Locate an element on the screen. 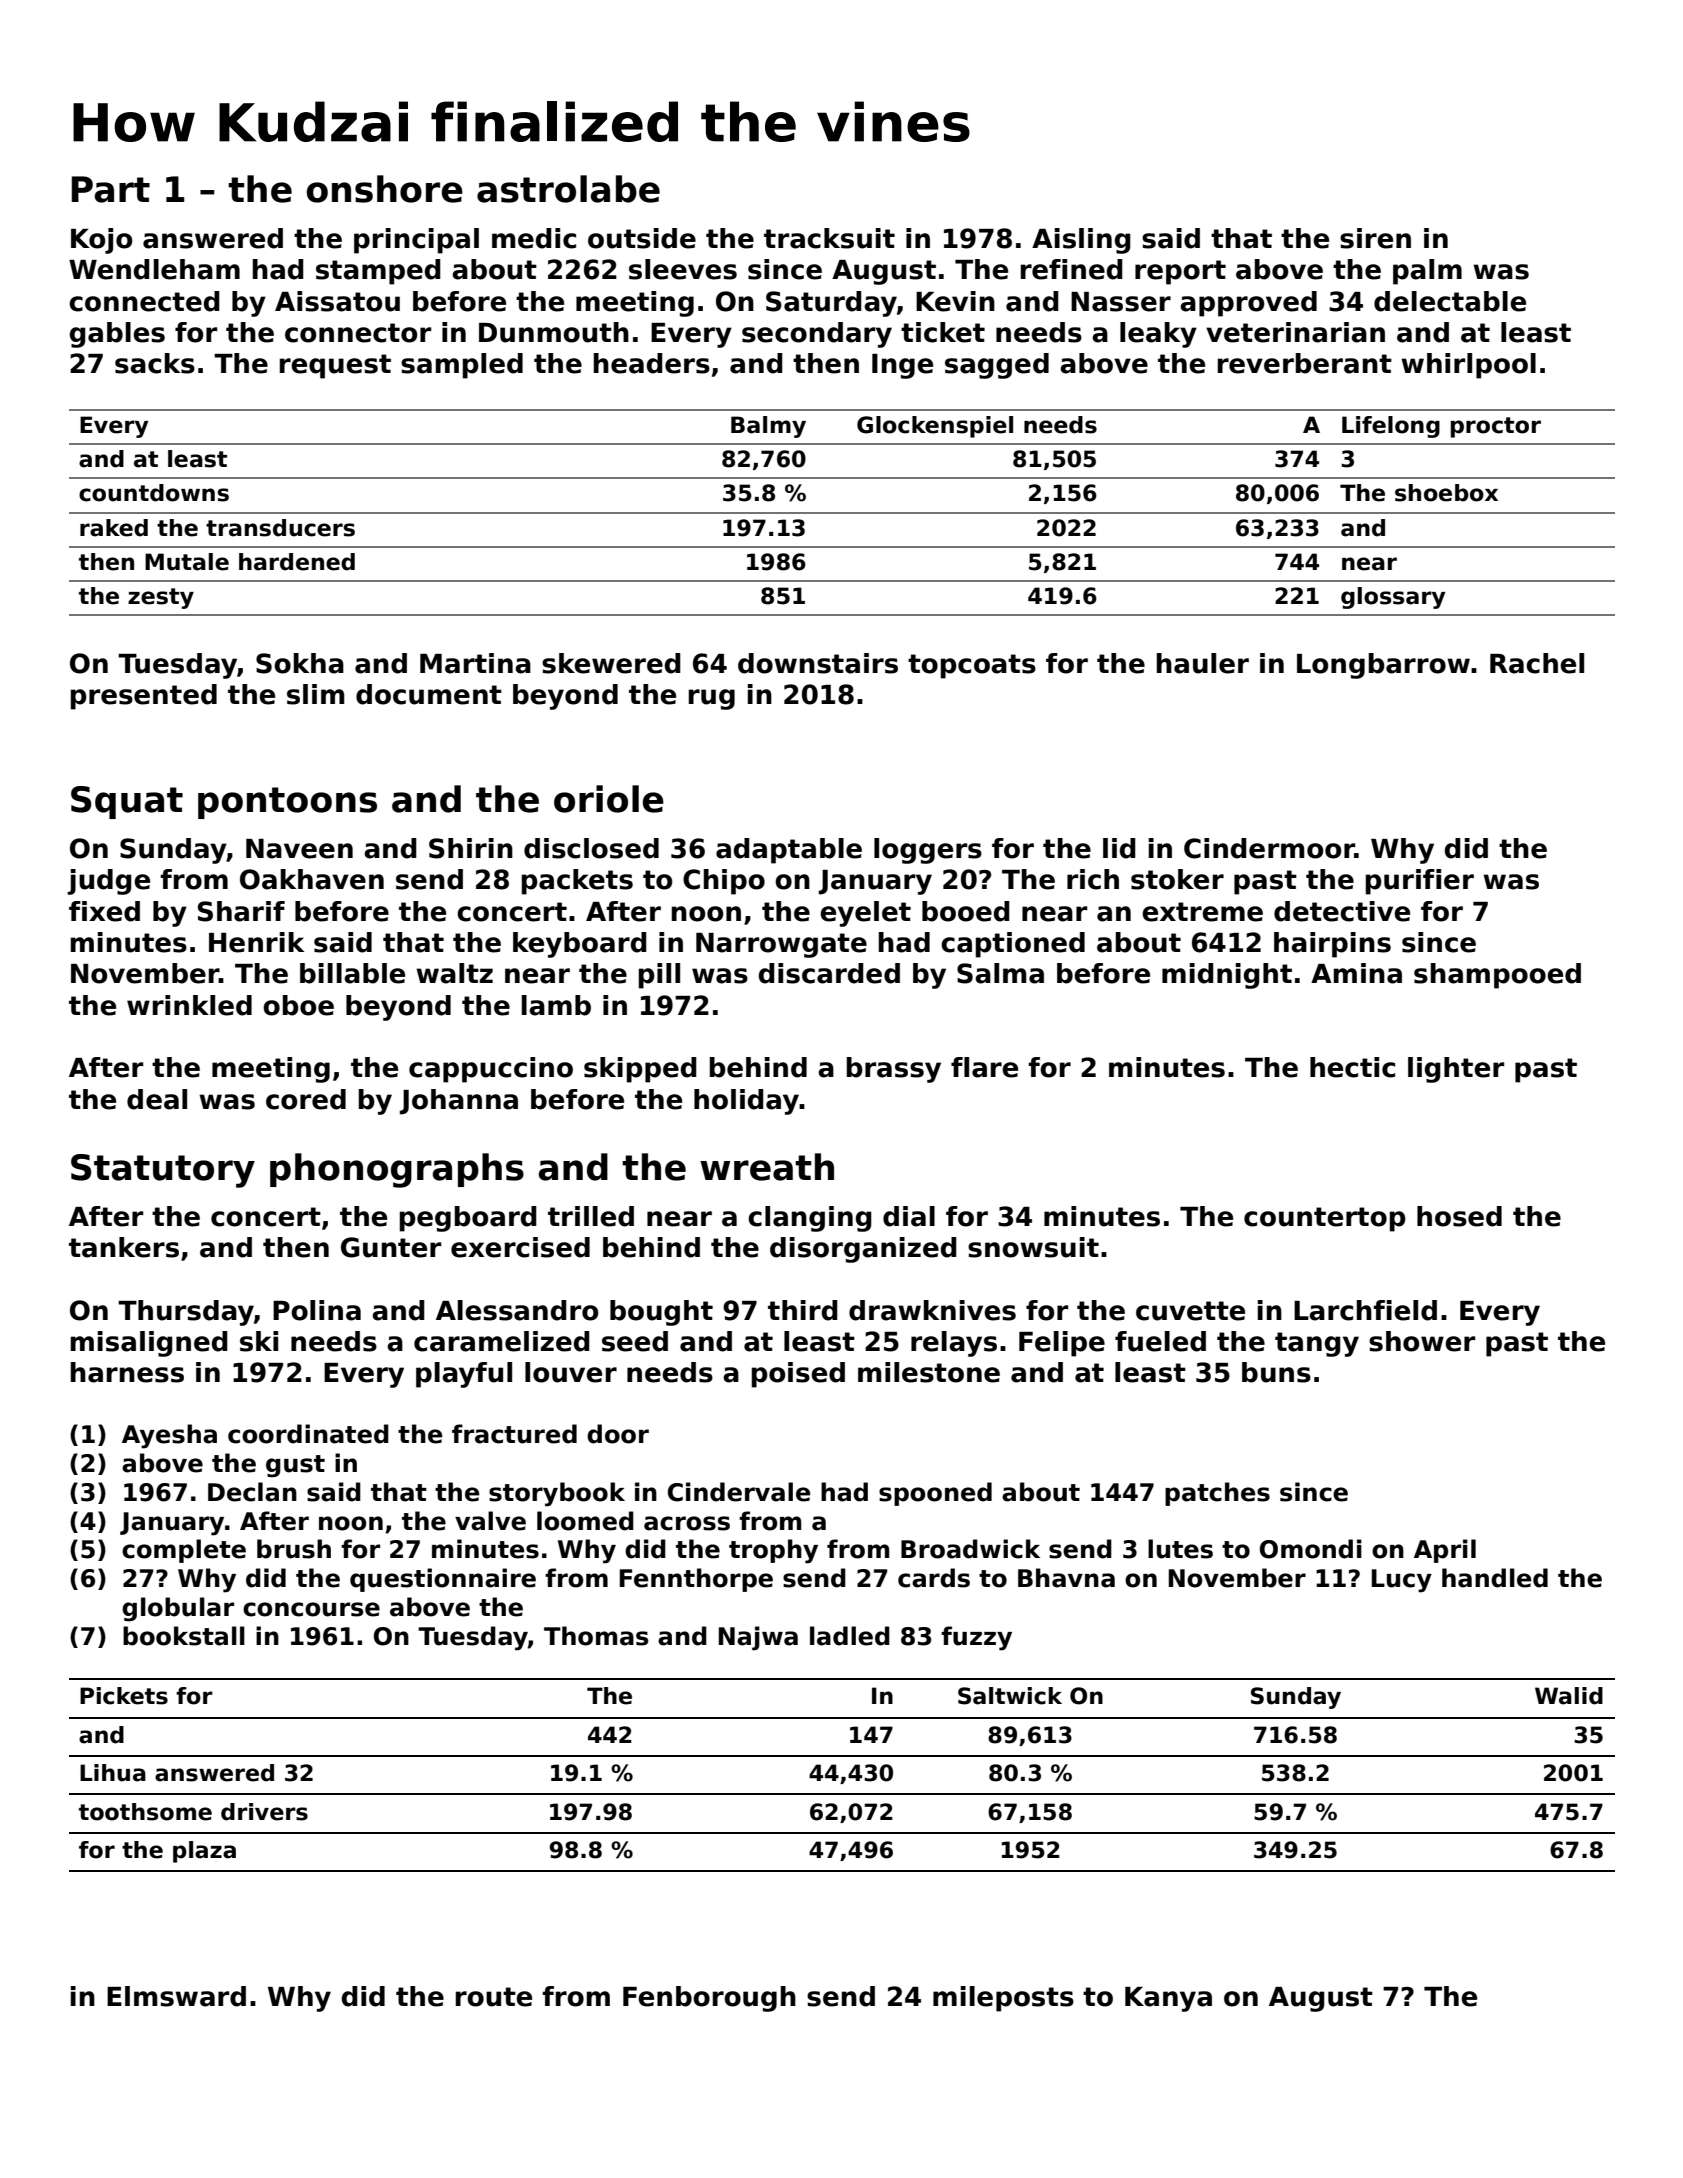 The width and height of the screenshot is (1683, 2178). skewered is located at coordinates (611, 663).
